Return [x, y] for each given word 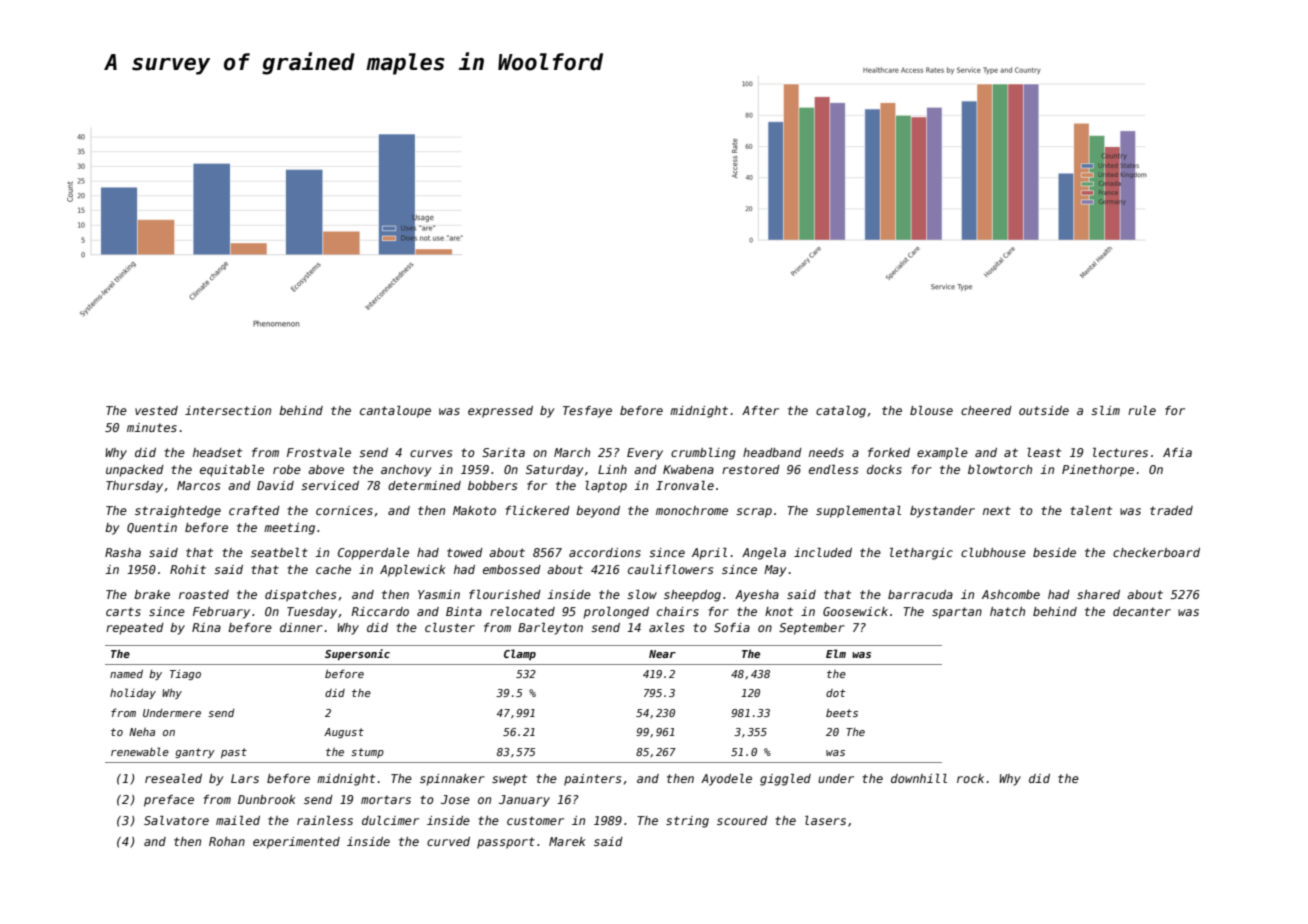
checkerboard [1156, 552]
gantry [195, 753]
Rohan [227, 841]
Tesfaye [587, 412]
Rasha [123, 552]
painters [592, 780]
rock [970, 778]
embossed [512, 569]
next [997, 510]
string [687, 822]
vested [156, 410]
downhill [919, 778]
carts [123, 611]
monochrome [692, 510]
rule [1142, 410]
